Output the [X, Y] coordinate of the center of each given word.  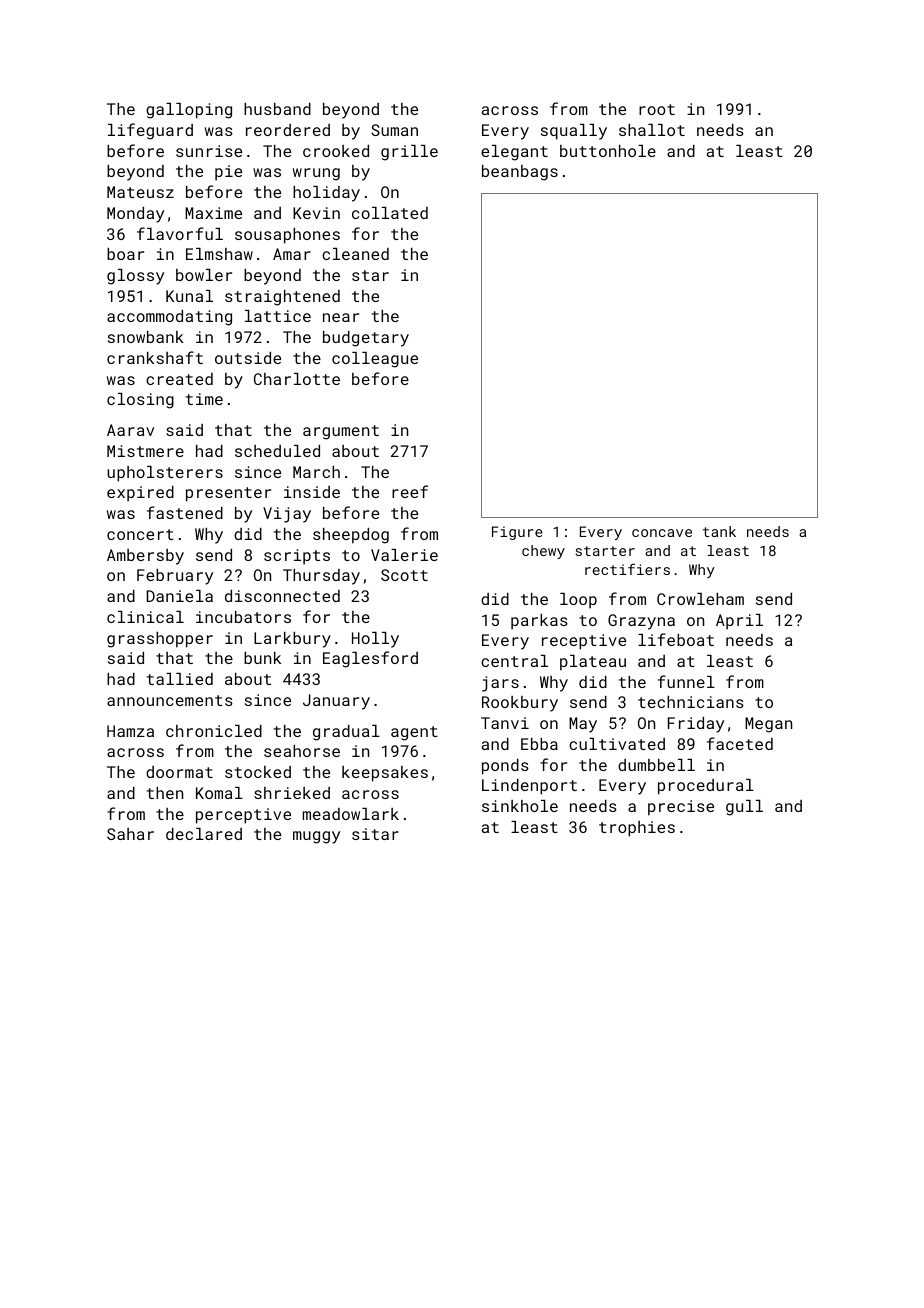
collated [390, 213]
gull [744, 808]
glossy [135, 277]
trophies [637, 829]
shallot [652, 130]
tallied [180, 679]
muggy [316, 837]
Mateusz [140, 192]
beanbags [520, 173]
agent [414, 733]
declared [204, 834]
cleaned [355, 254]
